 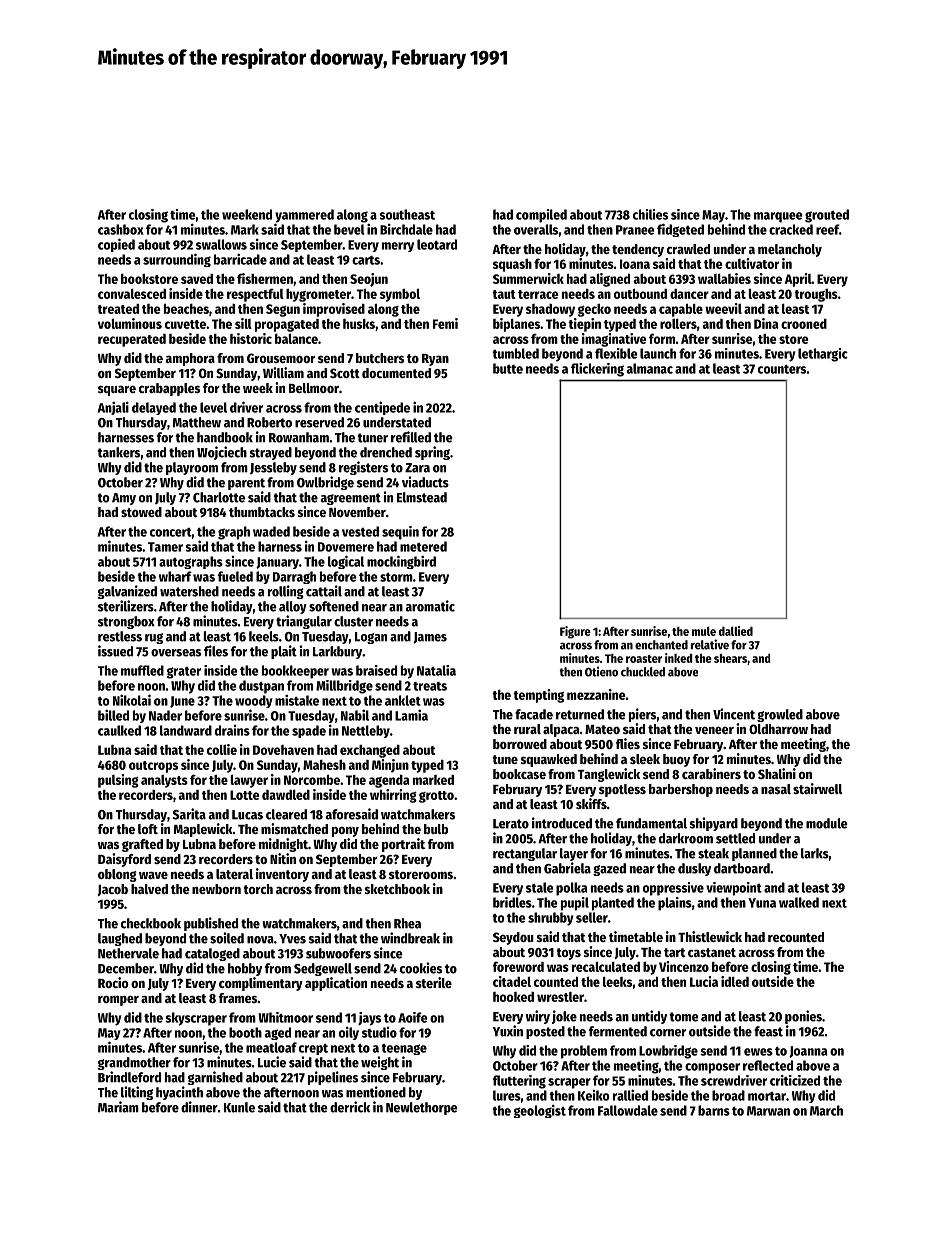 I want to click on tempting, so click(x=538, y=696).
